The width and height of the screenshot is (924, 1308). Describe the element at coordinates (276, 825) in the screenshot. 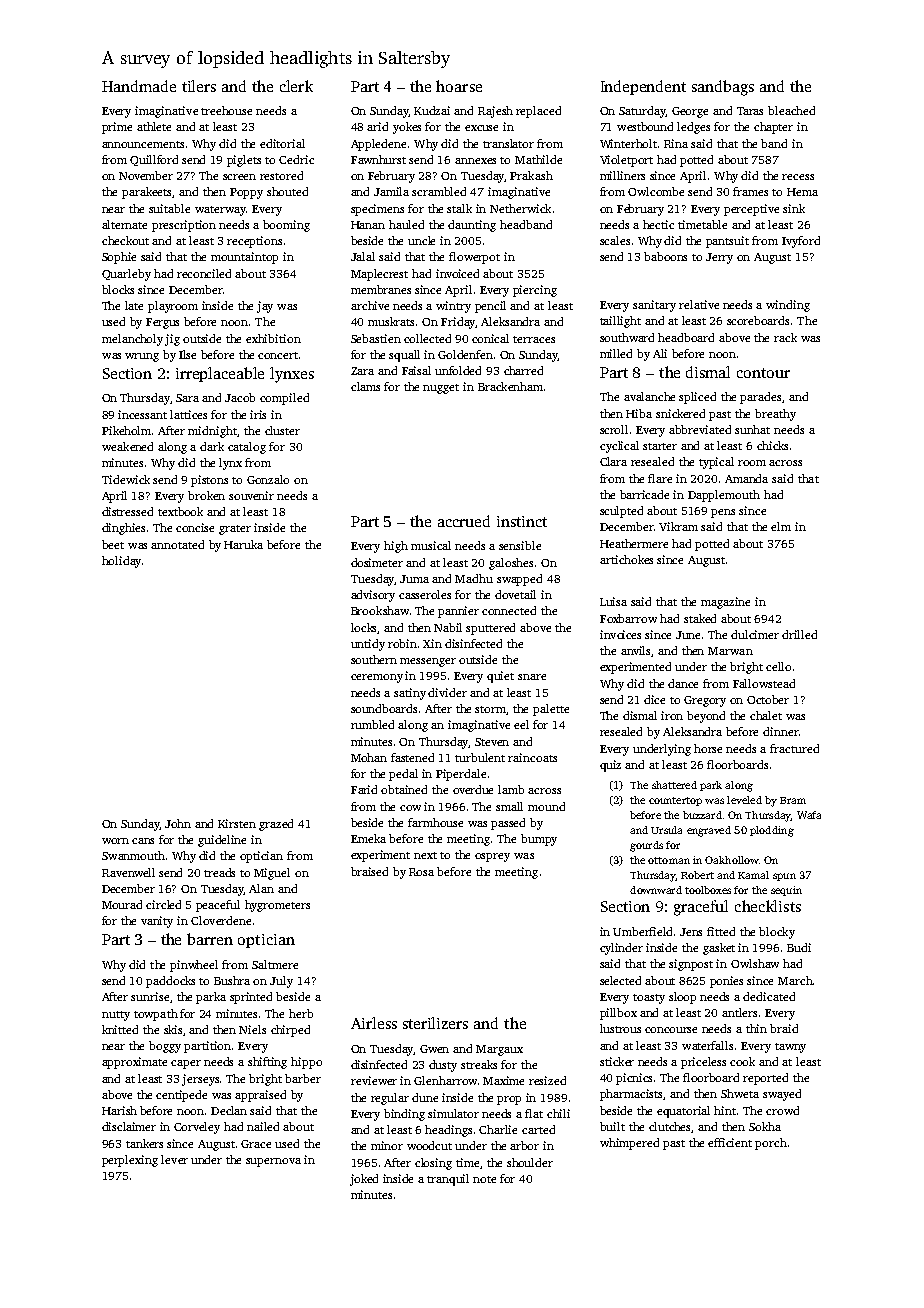

I see `grazed` at that location.
